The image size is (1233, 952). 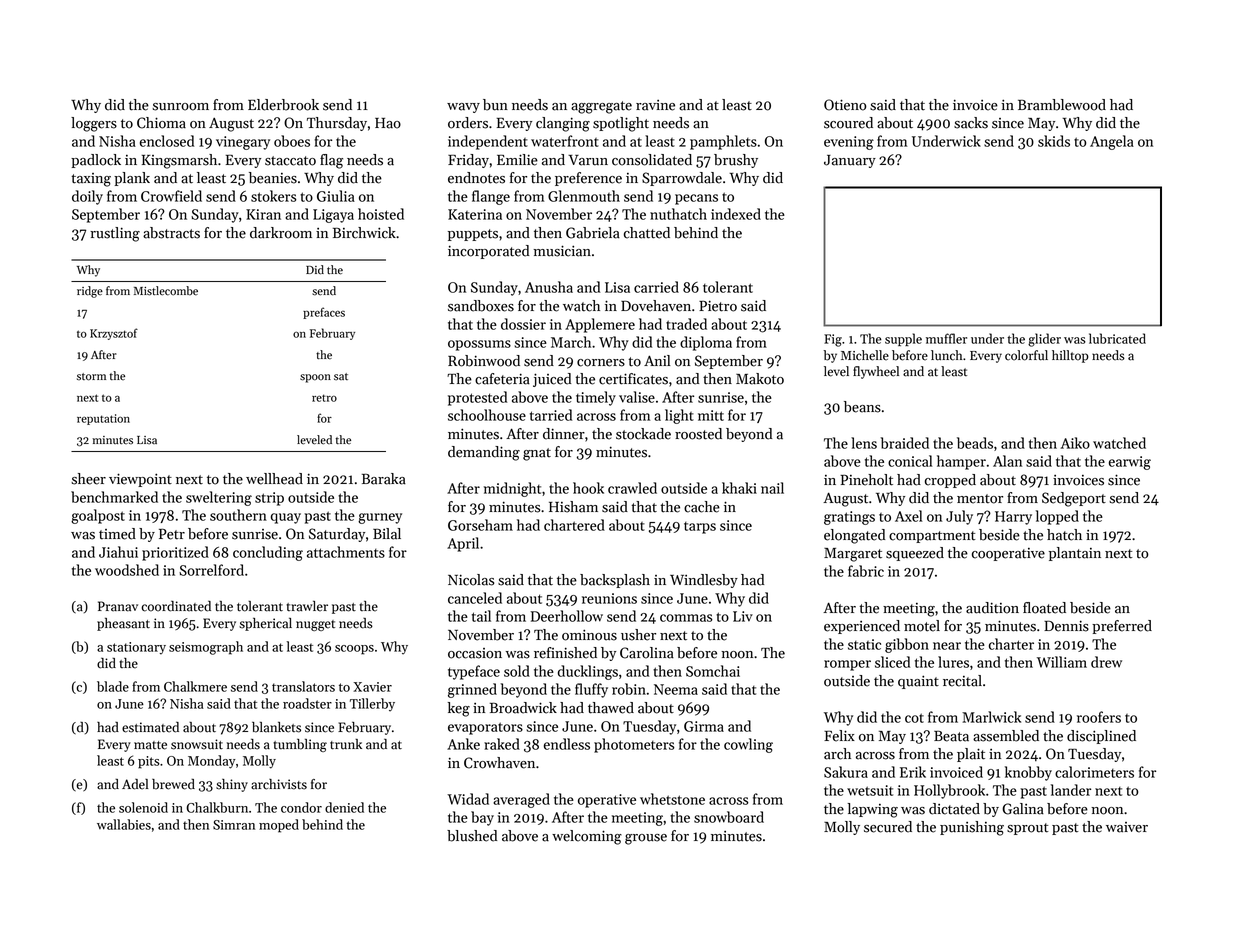 What do you see at coordinates (864, 443) in the screenshot?
I see `lens` at bounding box center [864, 443].
